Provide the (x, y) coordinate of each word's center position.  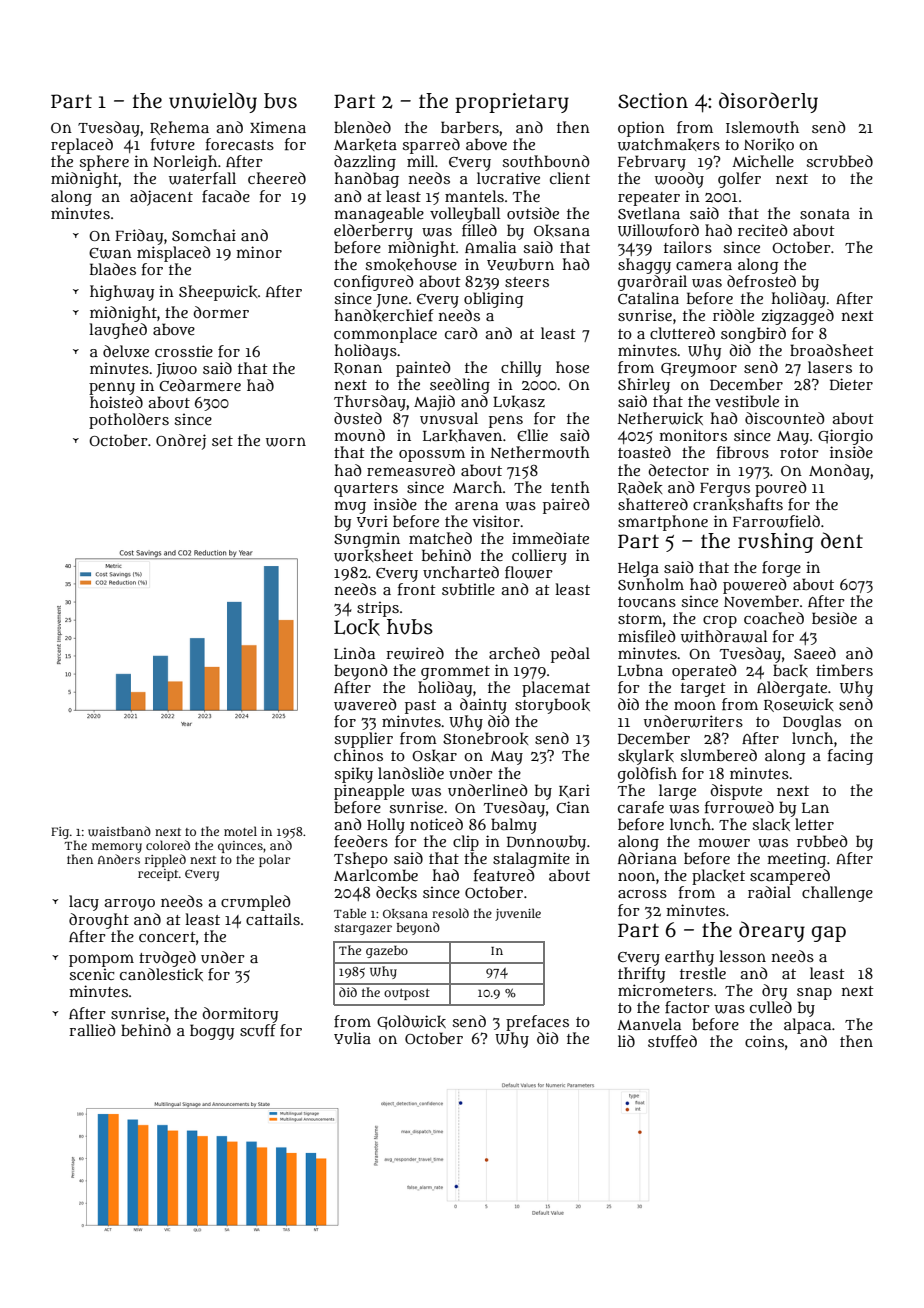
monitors (693, 435)
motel (240, 831)
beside (834, 618)
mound (360, 435)
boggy (212, 1032)
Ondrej (181, 442)
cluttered (682, 333)
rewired (415, 653)
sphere (104, 163)
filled (479, 230)
